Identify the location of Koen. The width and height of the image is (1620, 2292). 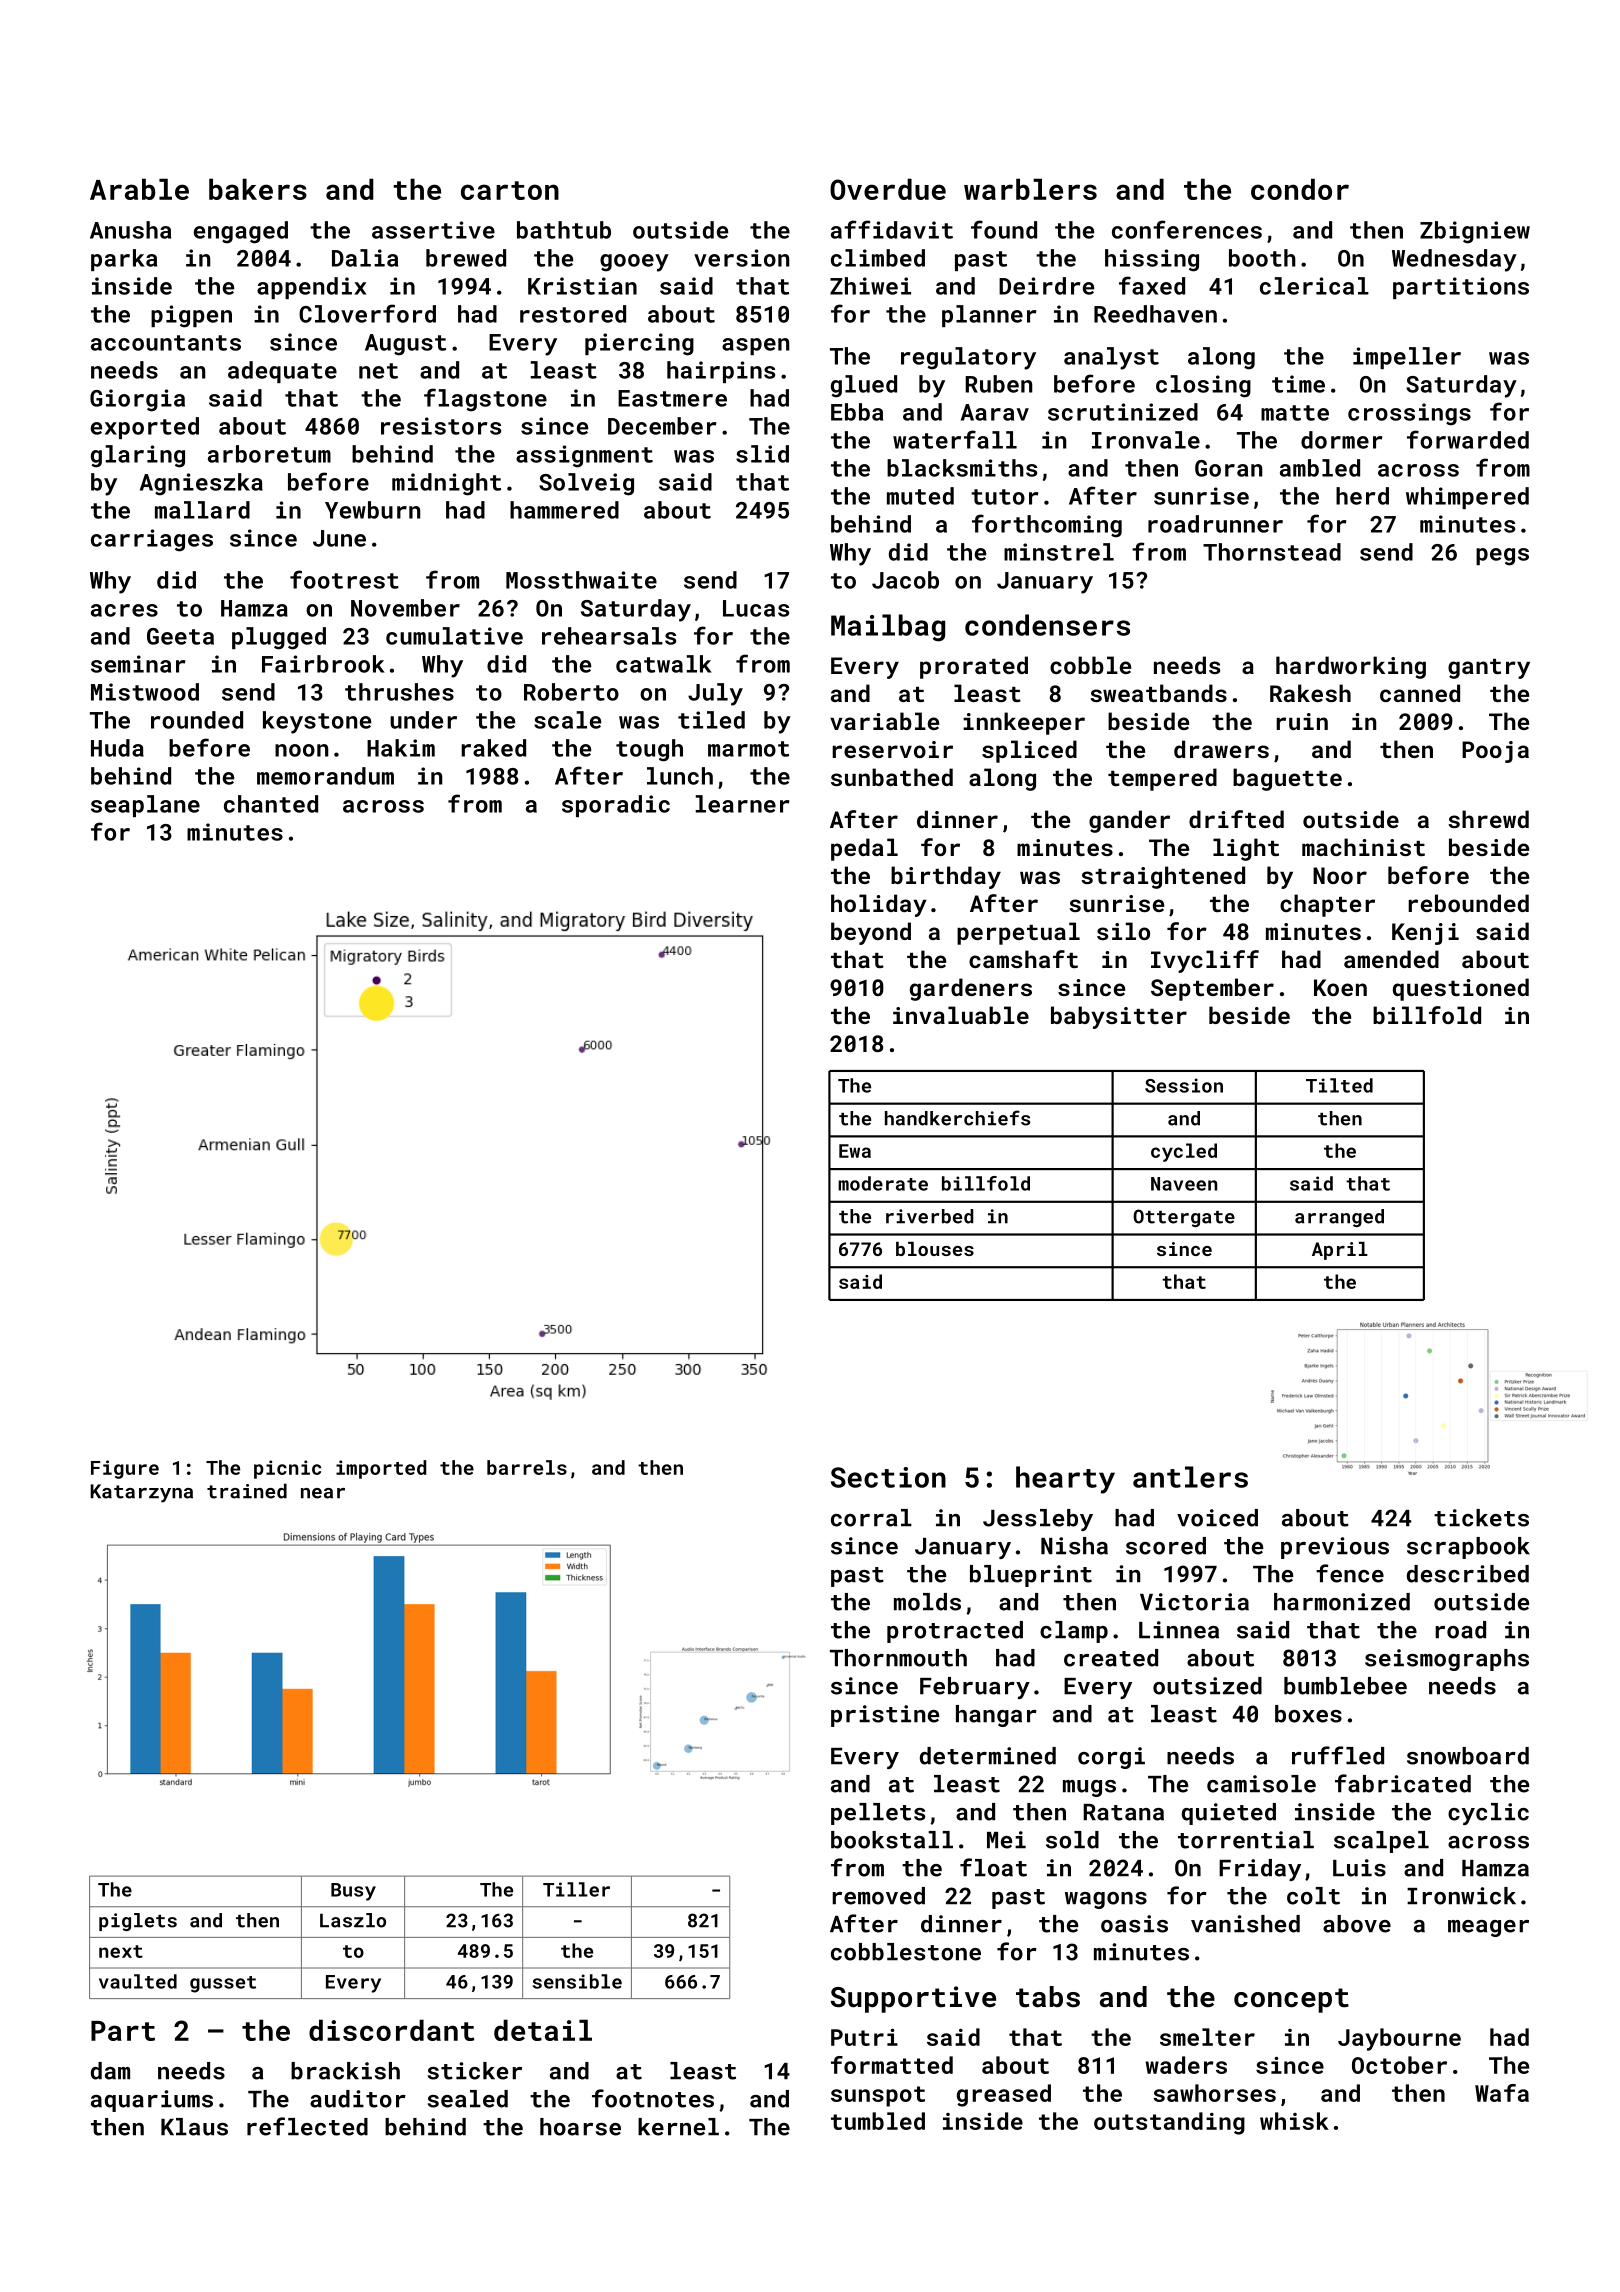
(1340, 987).
